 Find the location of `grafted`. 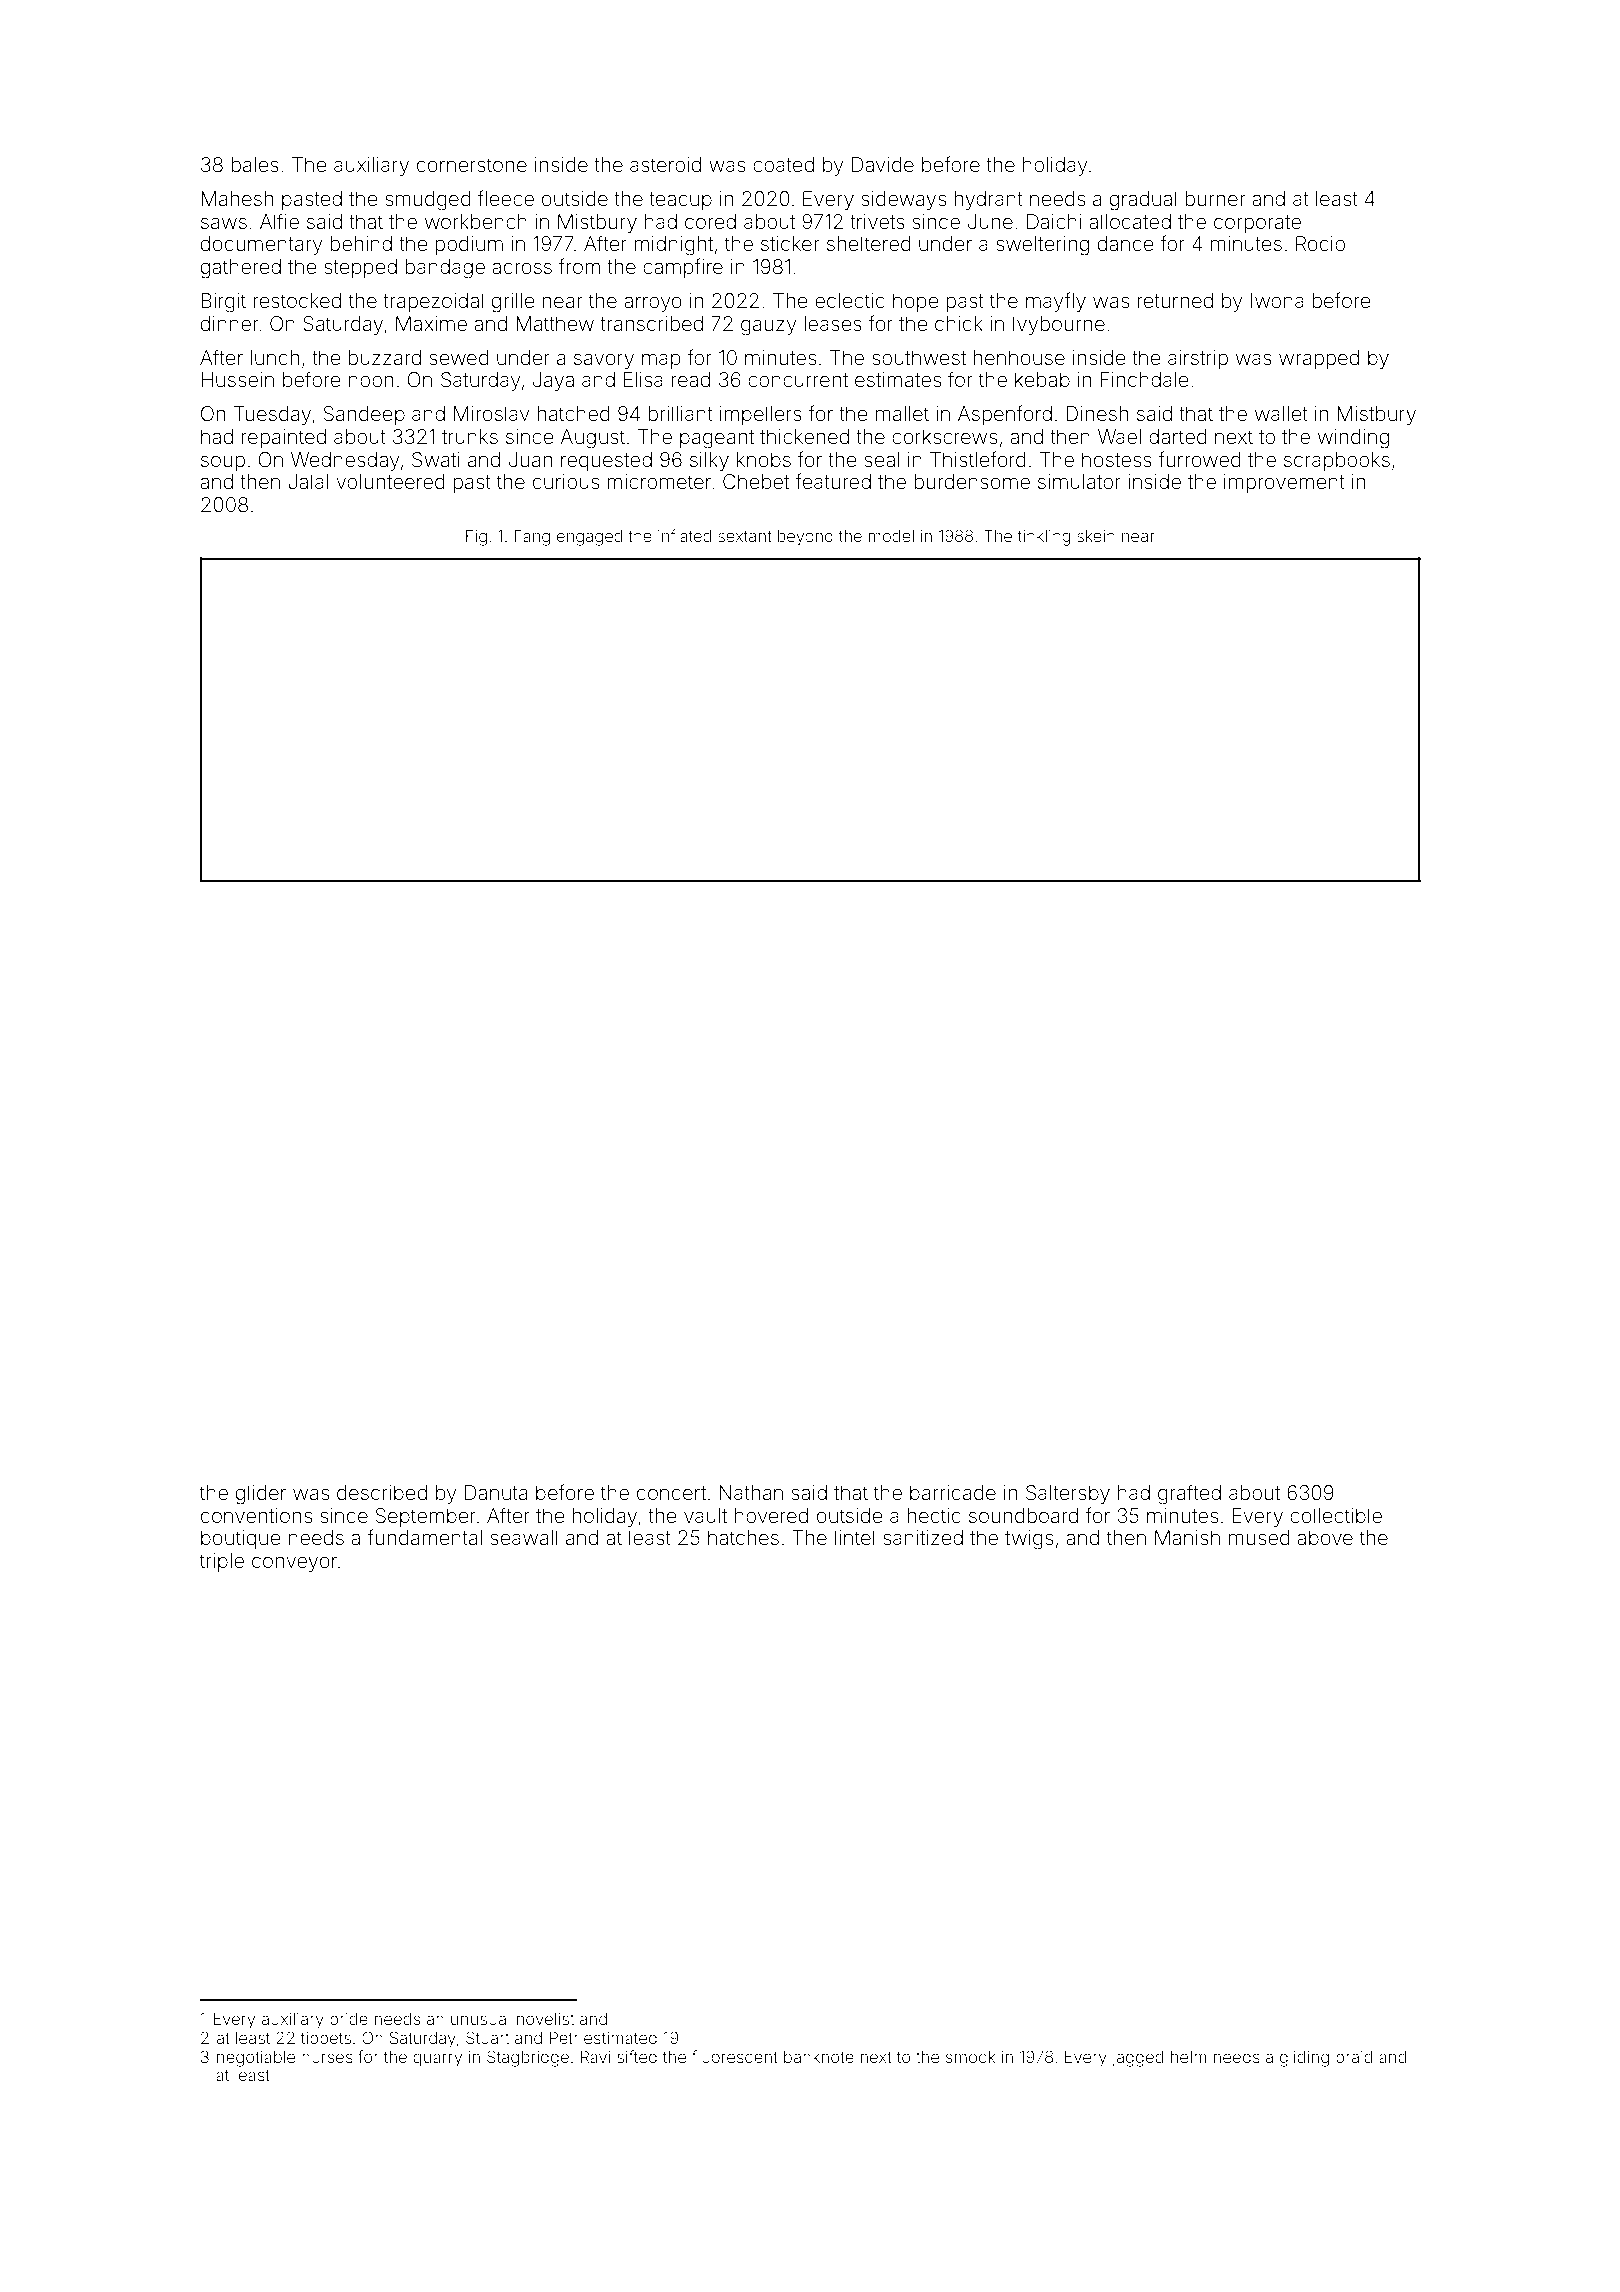

grafted is located at coordinates (1189, 1494).
